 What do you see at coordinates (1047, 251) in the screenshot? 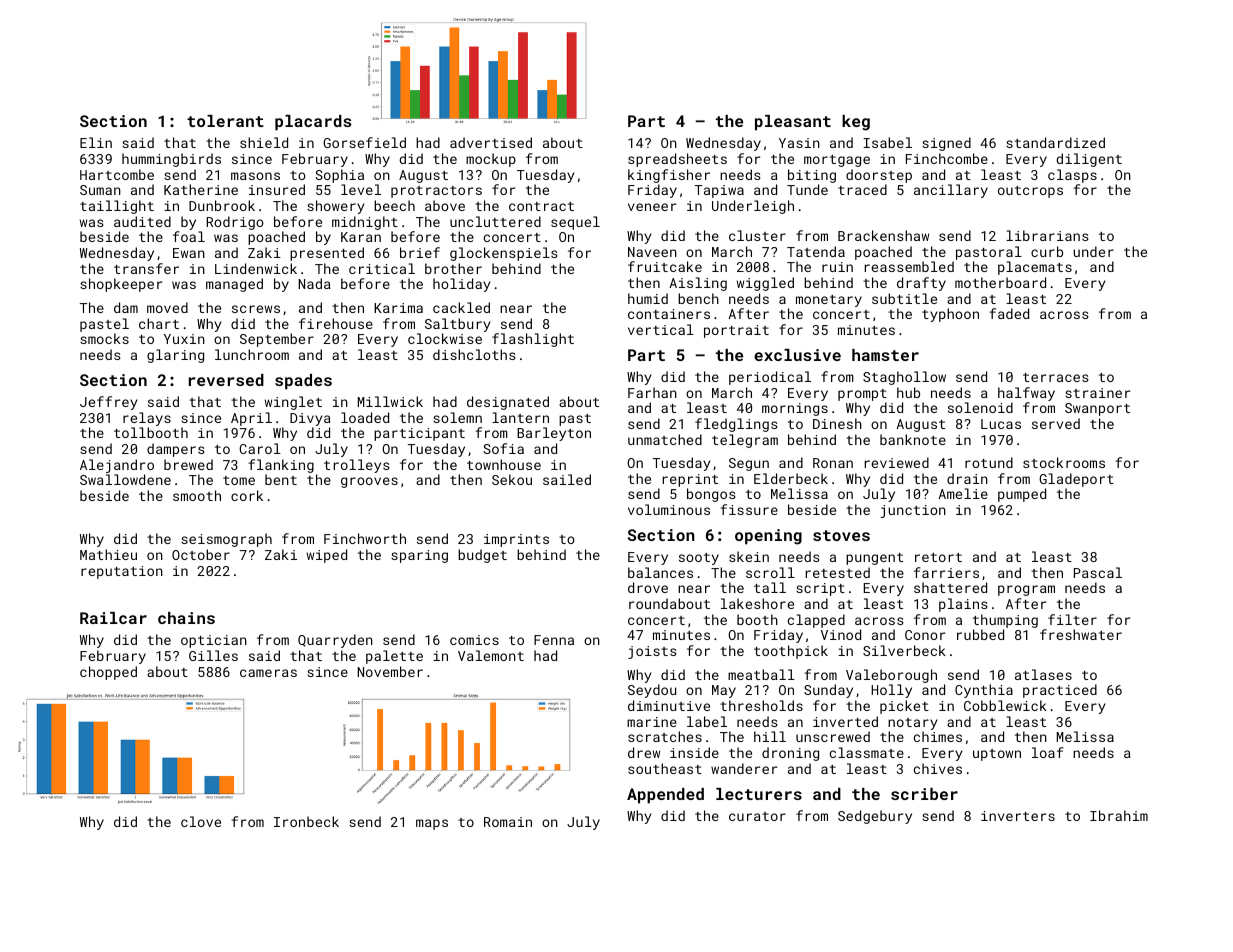
I see `curb` at bounding box center [1047, 251].
